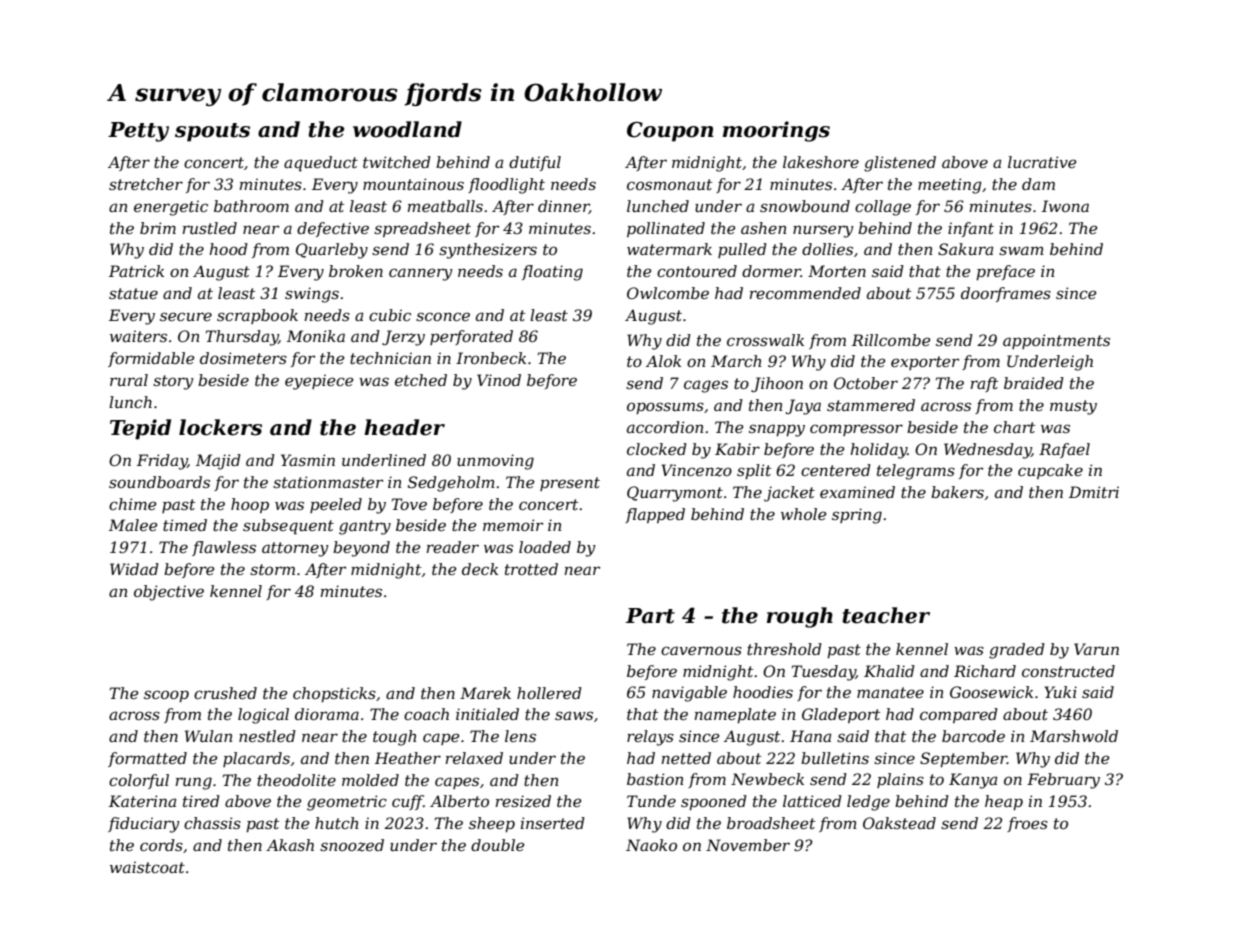 This screenshot has width=1233, height=952. What do you see at coordinates (686, 758) in the screenshot?
I see `netted` at bounding box center [686, 758].
